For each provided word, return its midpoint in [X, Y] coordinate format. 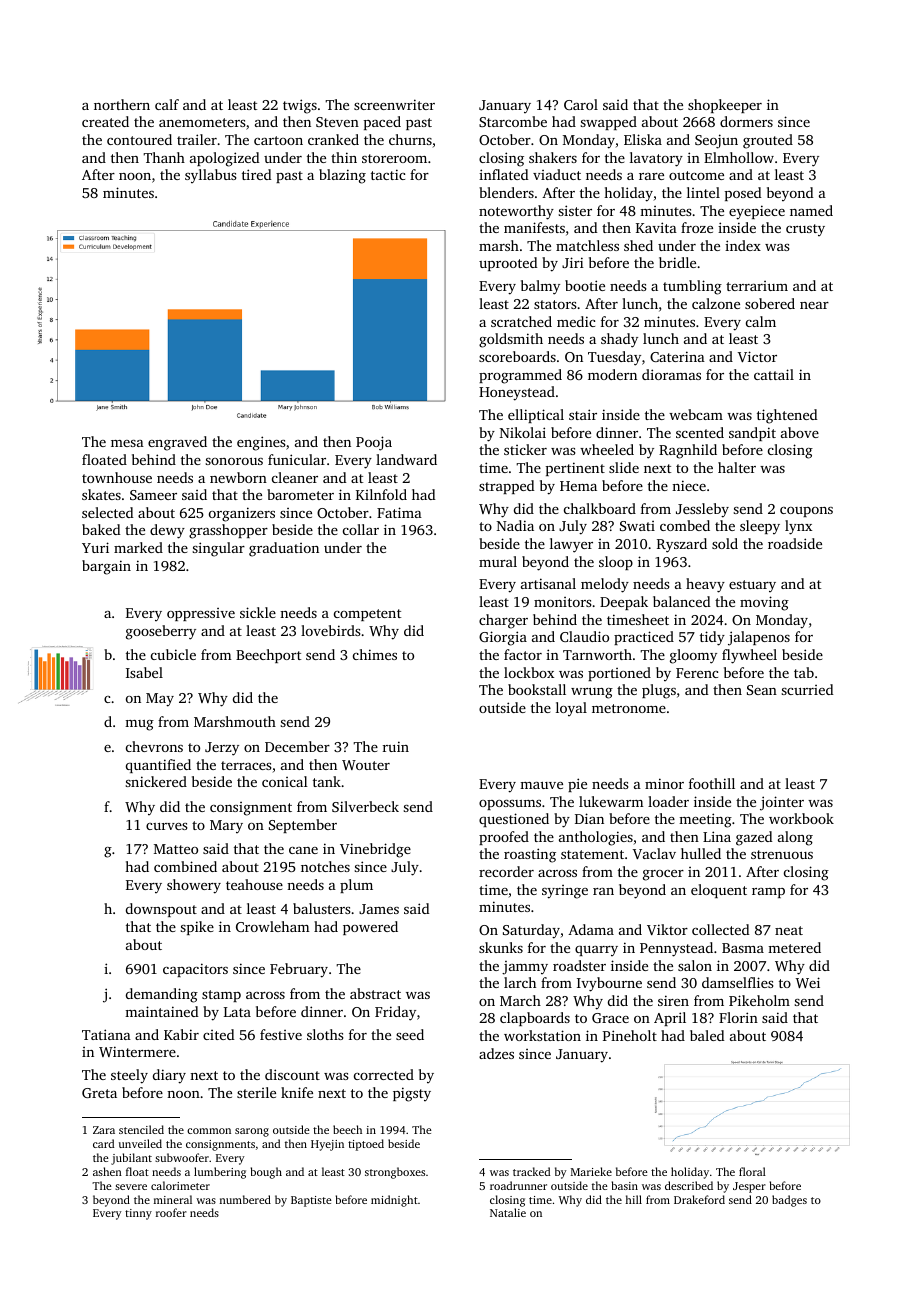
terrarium [757, 286]
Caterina [677, 356]
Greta [99, 1093]
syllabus [211, 176]
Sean [762, 690]
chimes [375, 654]
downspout [161, 910]
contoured [139, 139]
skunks [501, 947]
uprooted [508, 264]
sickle [258, 612]
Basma [743, 948]
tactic [388, 174]
